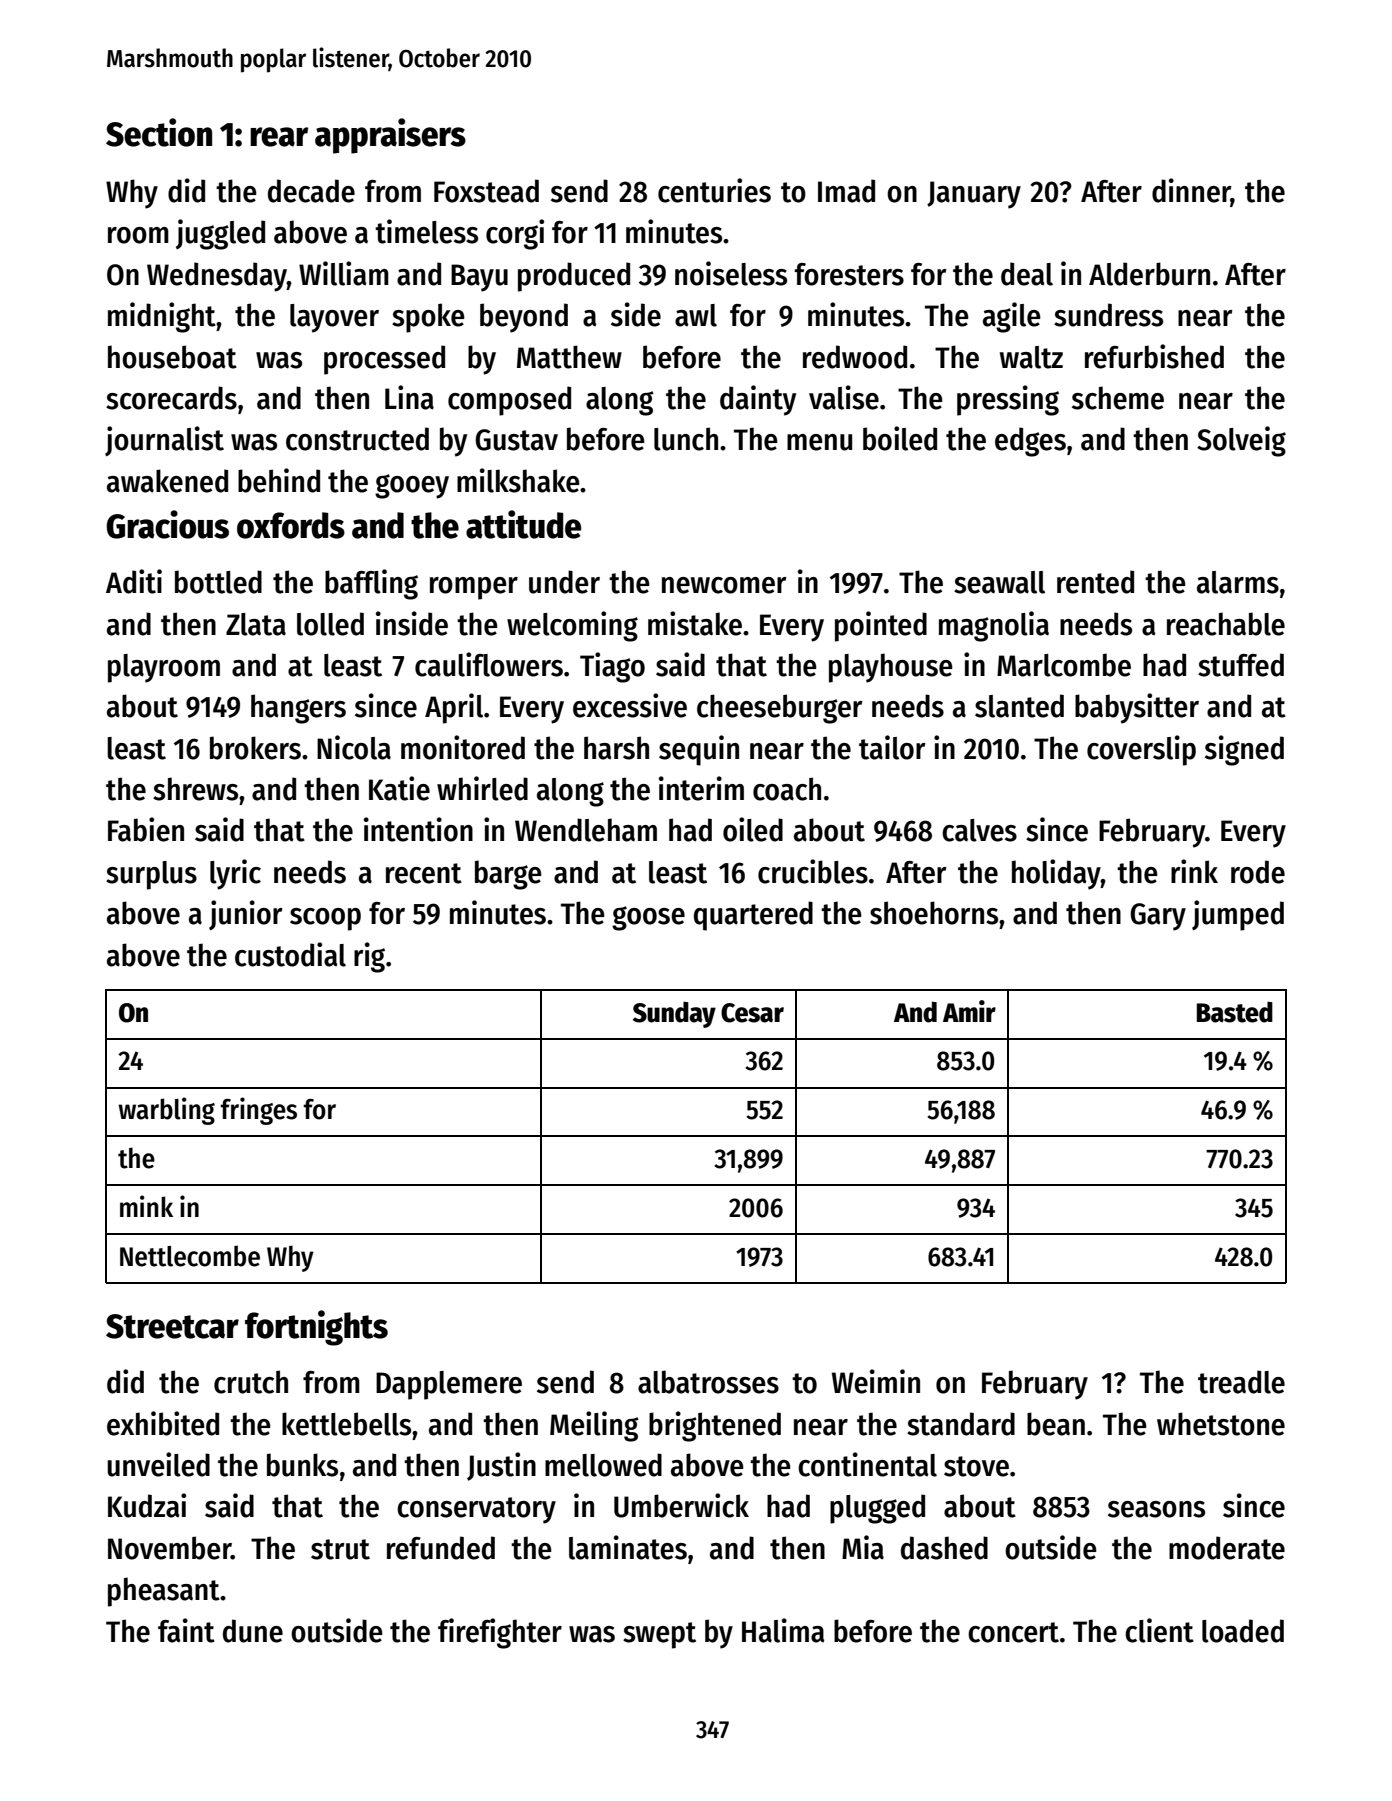 The image size is (1392, 1801). I want to click on mistake, so click(695, 623).
